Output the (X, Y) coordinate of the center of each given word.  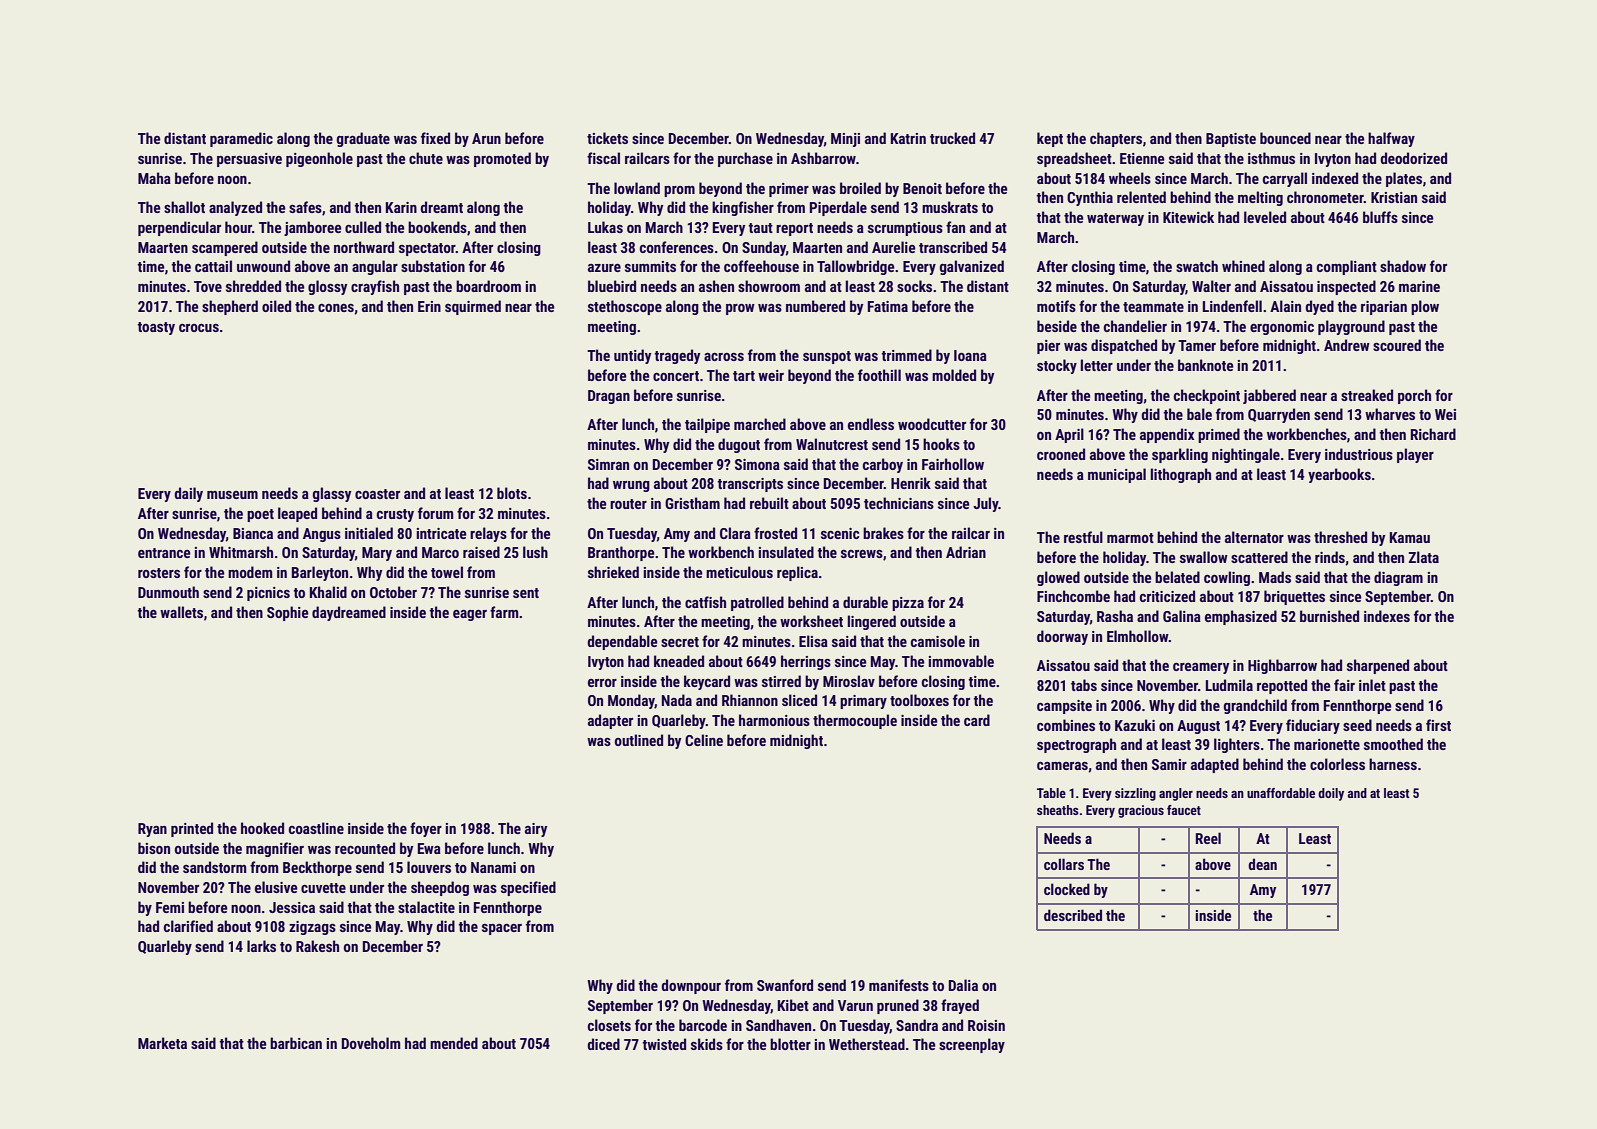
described (1073, 915)
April (1069, 435)
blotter (790, 1044)
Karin (401, 207)
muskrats (950, 207)
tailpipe (707, 425)
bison (154, 848)
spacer (502, 929)
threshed (1340, 537)
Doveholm (371, 1043)
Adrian (966, 552)
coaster (377, 494)
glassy (332, 494)
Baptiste (1231, 140)
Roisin (986, 1025)
